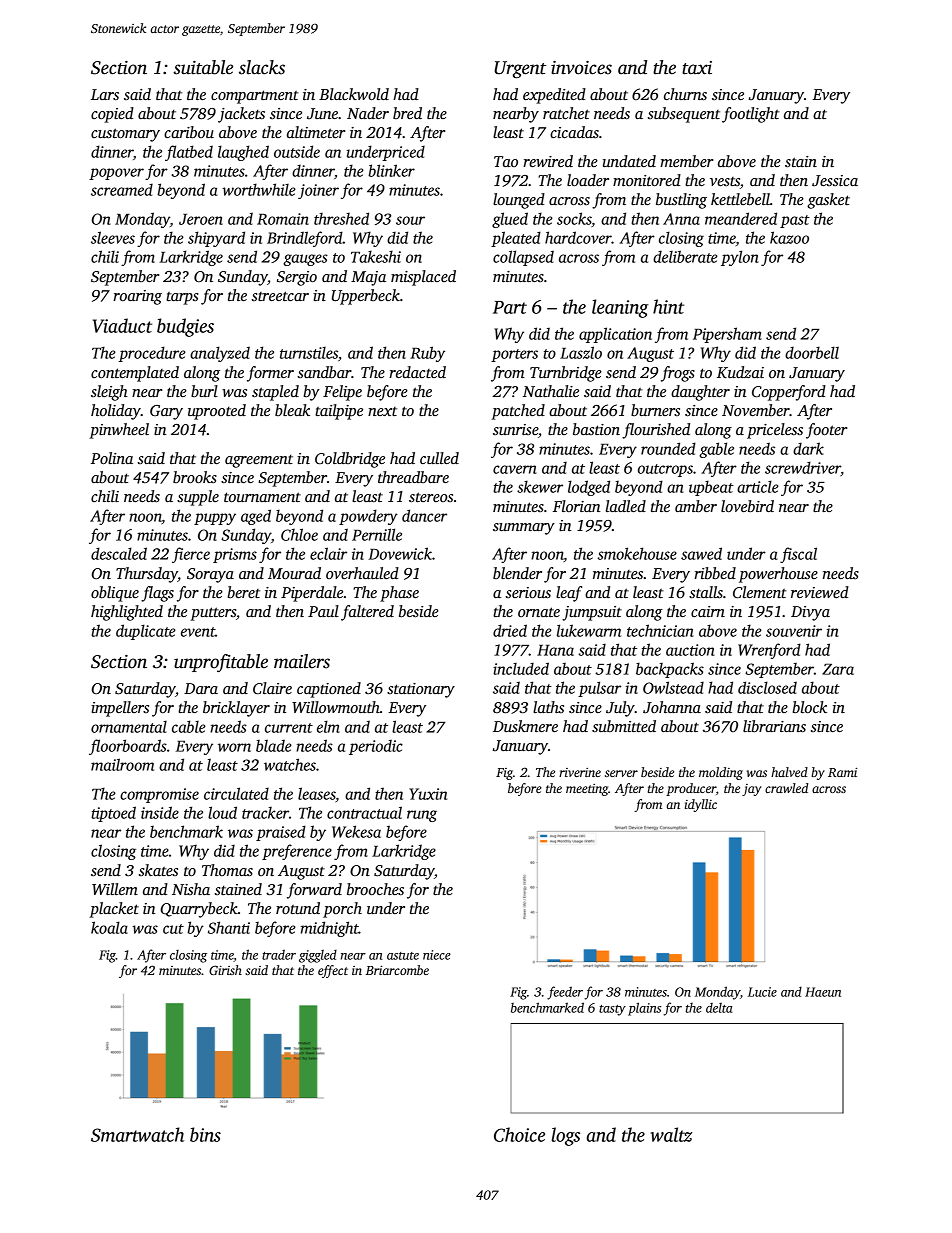 This screenshot has width=952, height=1233. I want to click on Paul, so click(323, 611).
